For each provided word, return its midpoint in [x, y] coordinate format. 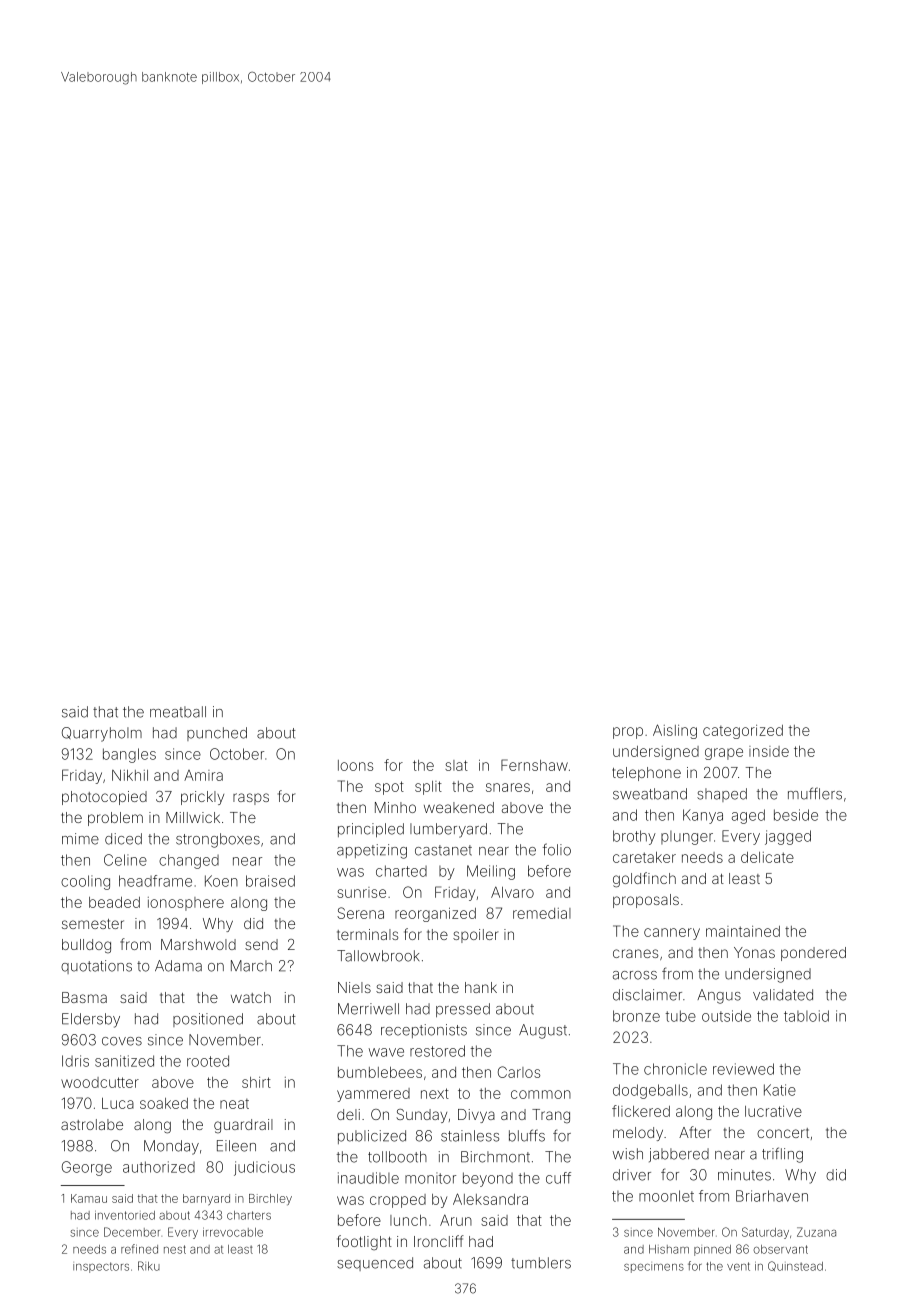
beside [796, 815]
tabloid [806, 1016]
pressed [463, 1010]
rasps [251, 799]
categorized [743, 732]
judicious [264, 1168]
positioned [208, 1020]
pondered [813, 954]
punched [217, 734]
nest [175, 1249]
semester [93, 924]
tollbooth [397, 1157]
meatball [178, 712]
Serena [360, 913]
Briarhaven [772, 1196]
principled [371, 830]
